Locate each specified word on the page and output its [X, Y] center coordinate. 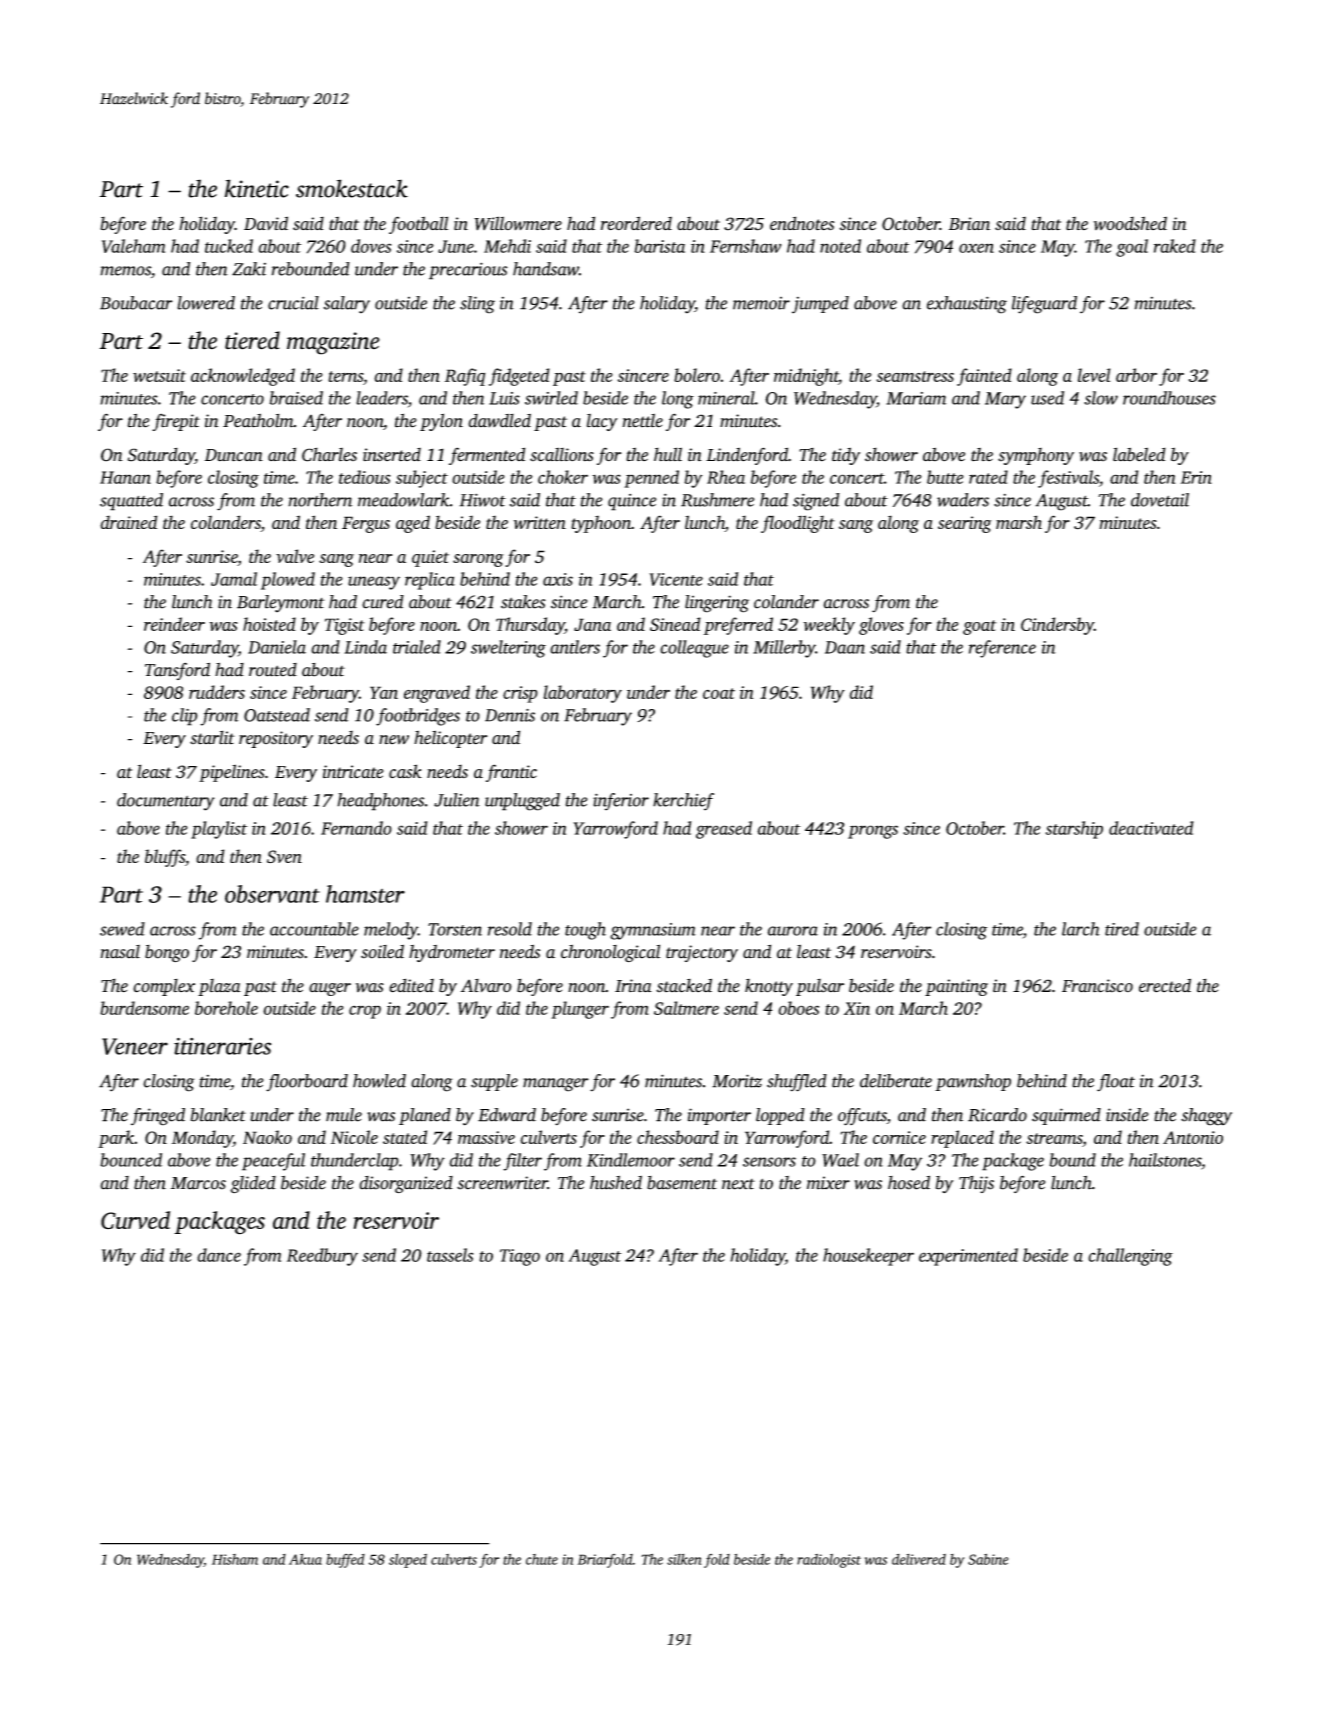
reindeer [174, 624]
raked [1175, 246]
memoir [761, 303]
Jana [592, 624]
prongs [873, 832]
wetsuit [159, 375]
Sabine [988, 1559]
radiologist [829, 1561]
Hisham [235, 1559]
